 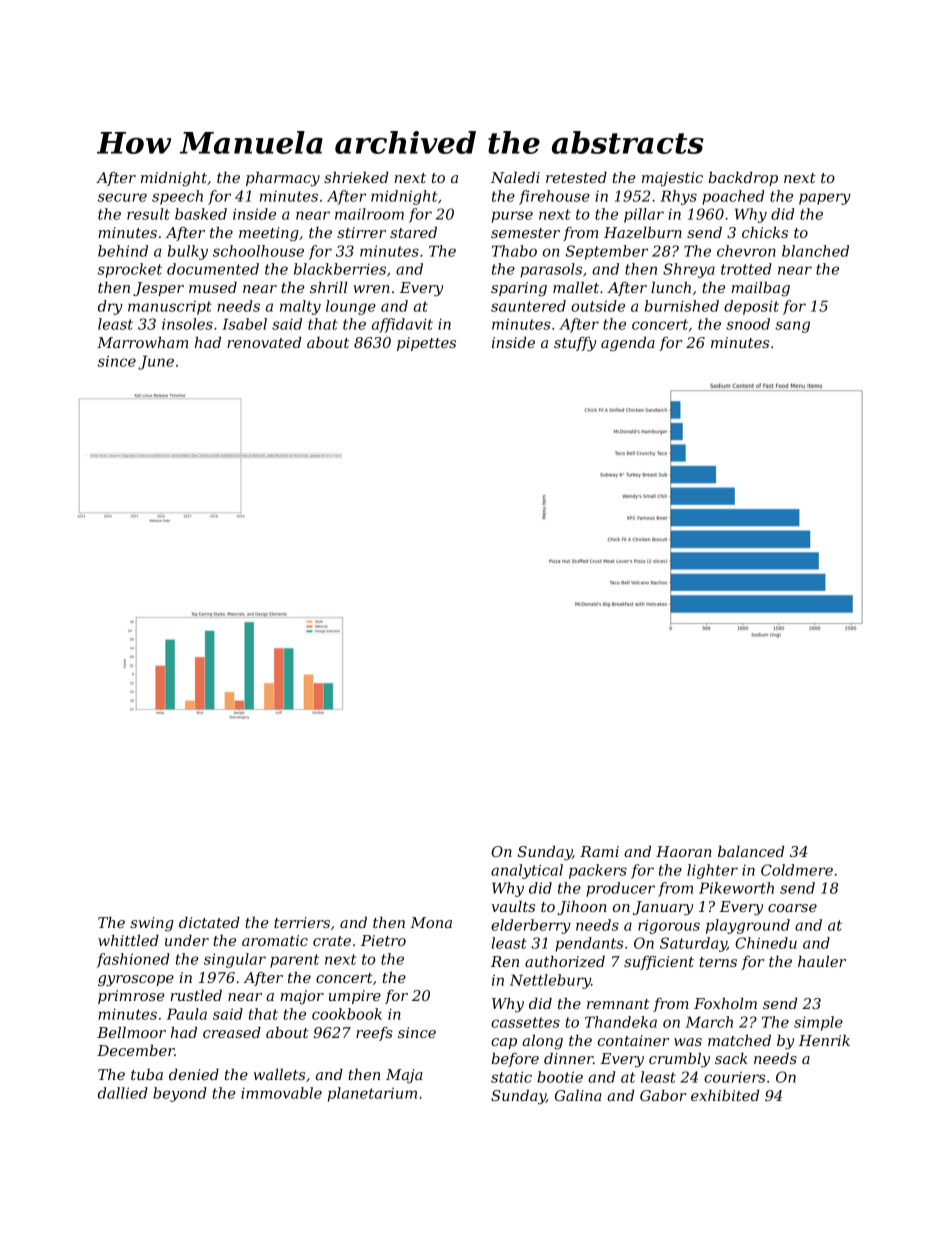 I want to click on analytical, so click(x=527, y=871).
